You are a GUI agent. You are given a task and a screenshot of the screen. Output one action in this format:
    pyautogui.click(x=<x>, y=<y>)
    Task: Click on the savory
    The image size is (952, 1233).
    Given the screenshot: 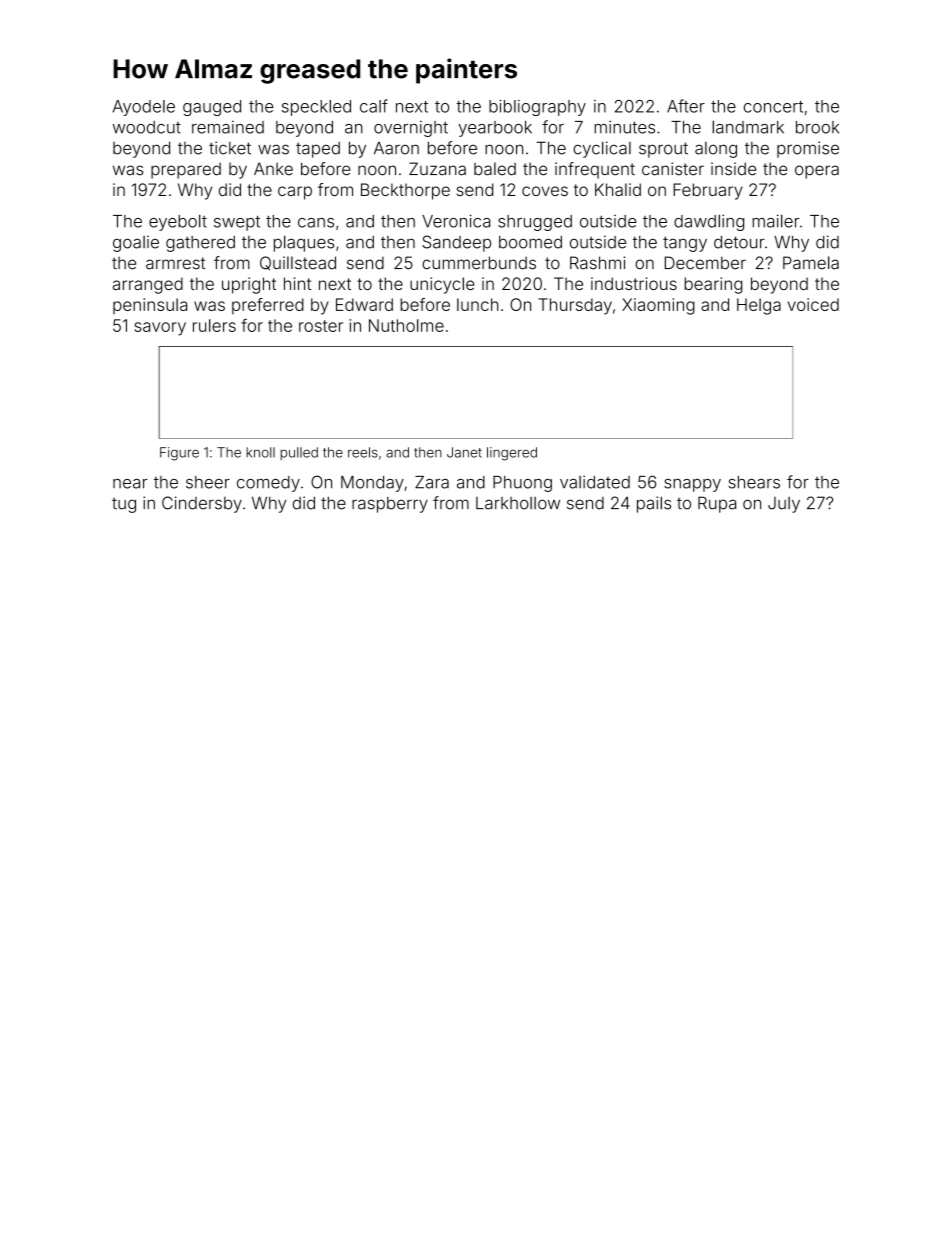 What is the action you would take?
    pyautogui.click(x=160, y=329)
